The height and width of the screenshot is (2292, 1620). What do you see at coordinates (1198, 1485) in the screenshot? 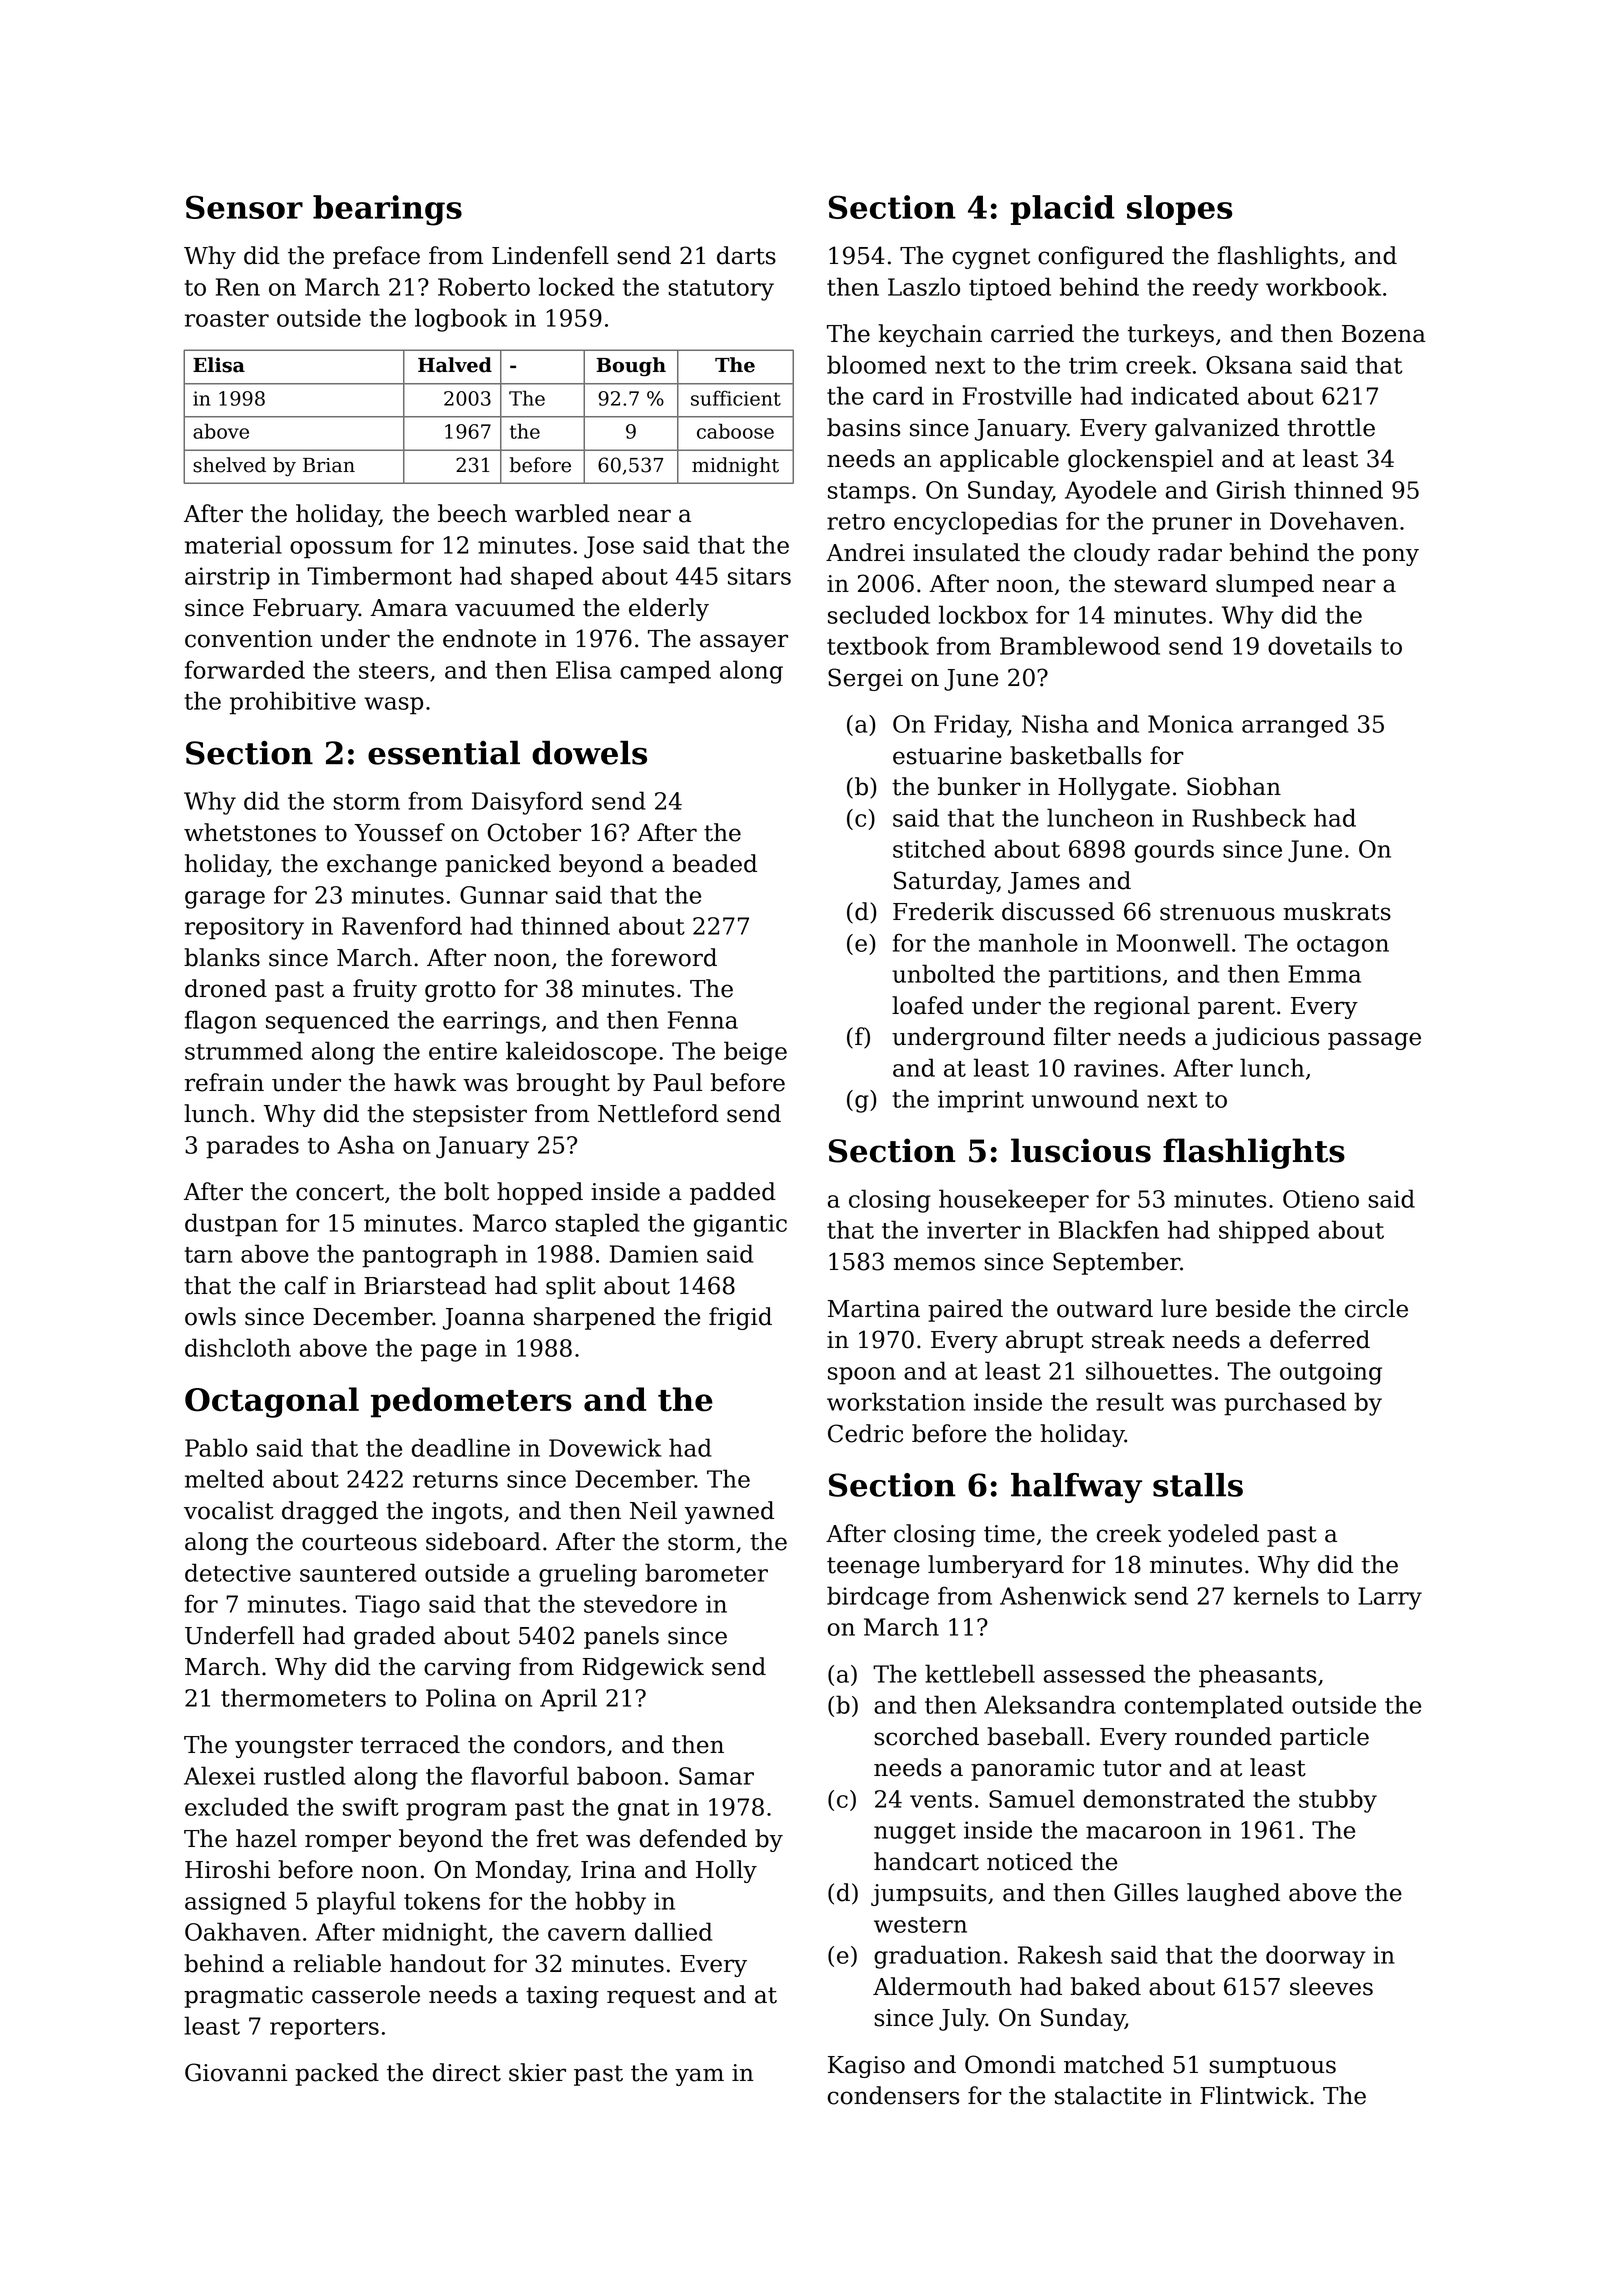
I see `stalls` at bounding box center [1198, 1485].
